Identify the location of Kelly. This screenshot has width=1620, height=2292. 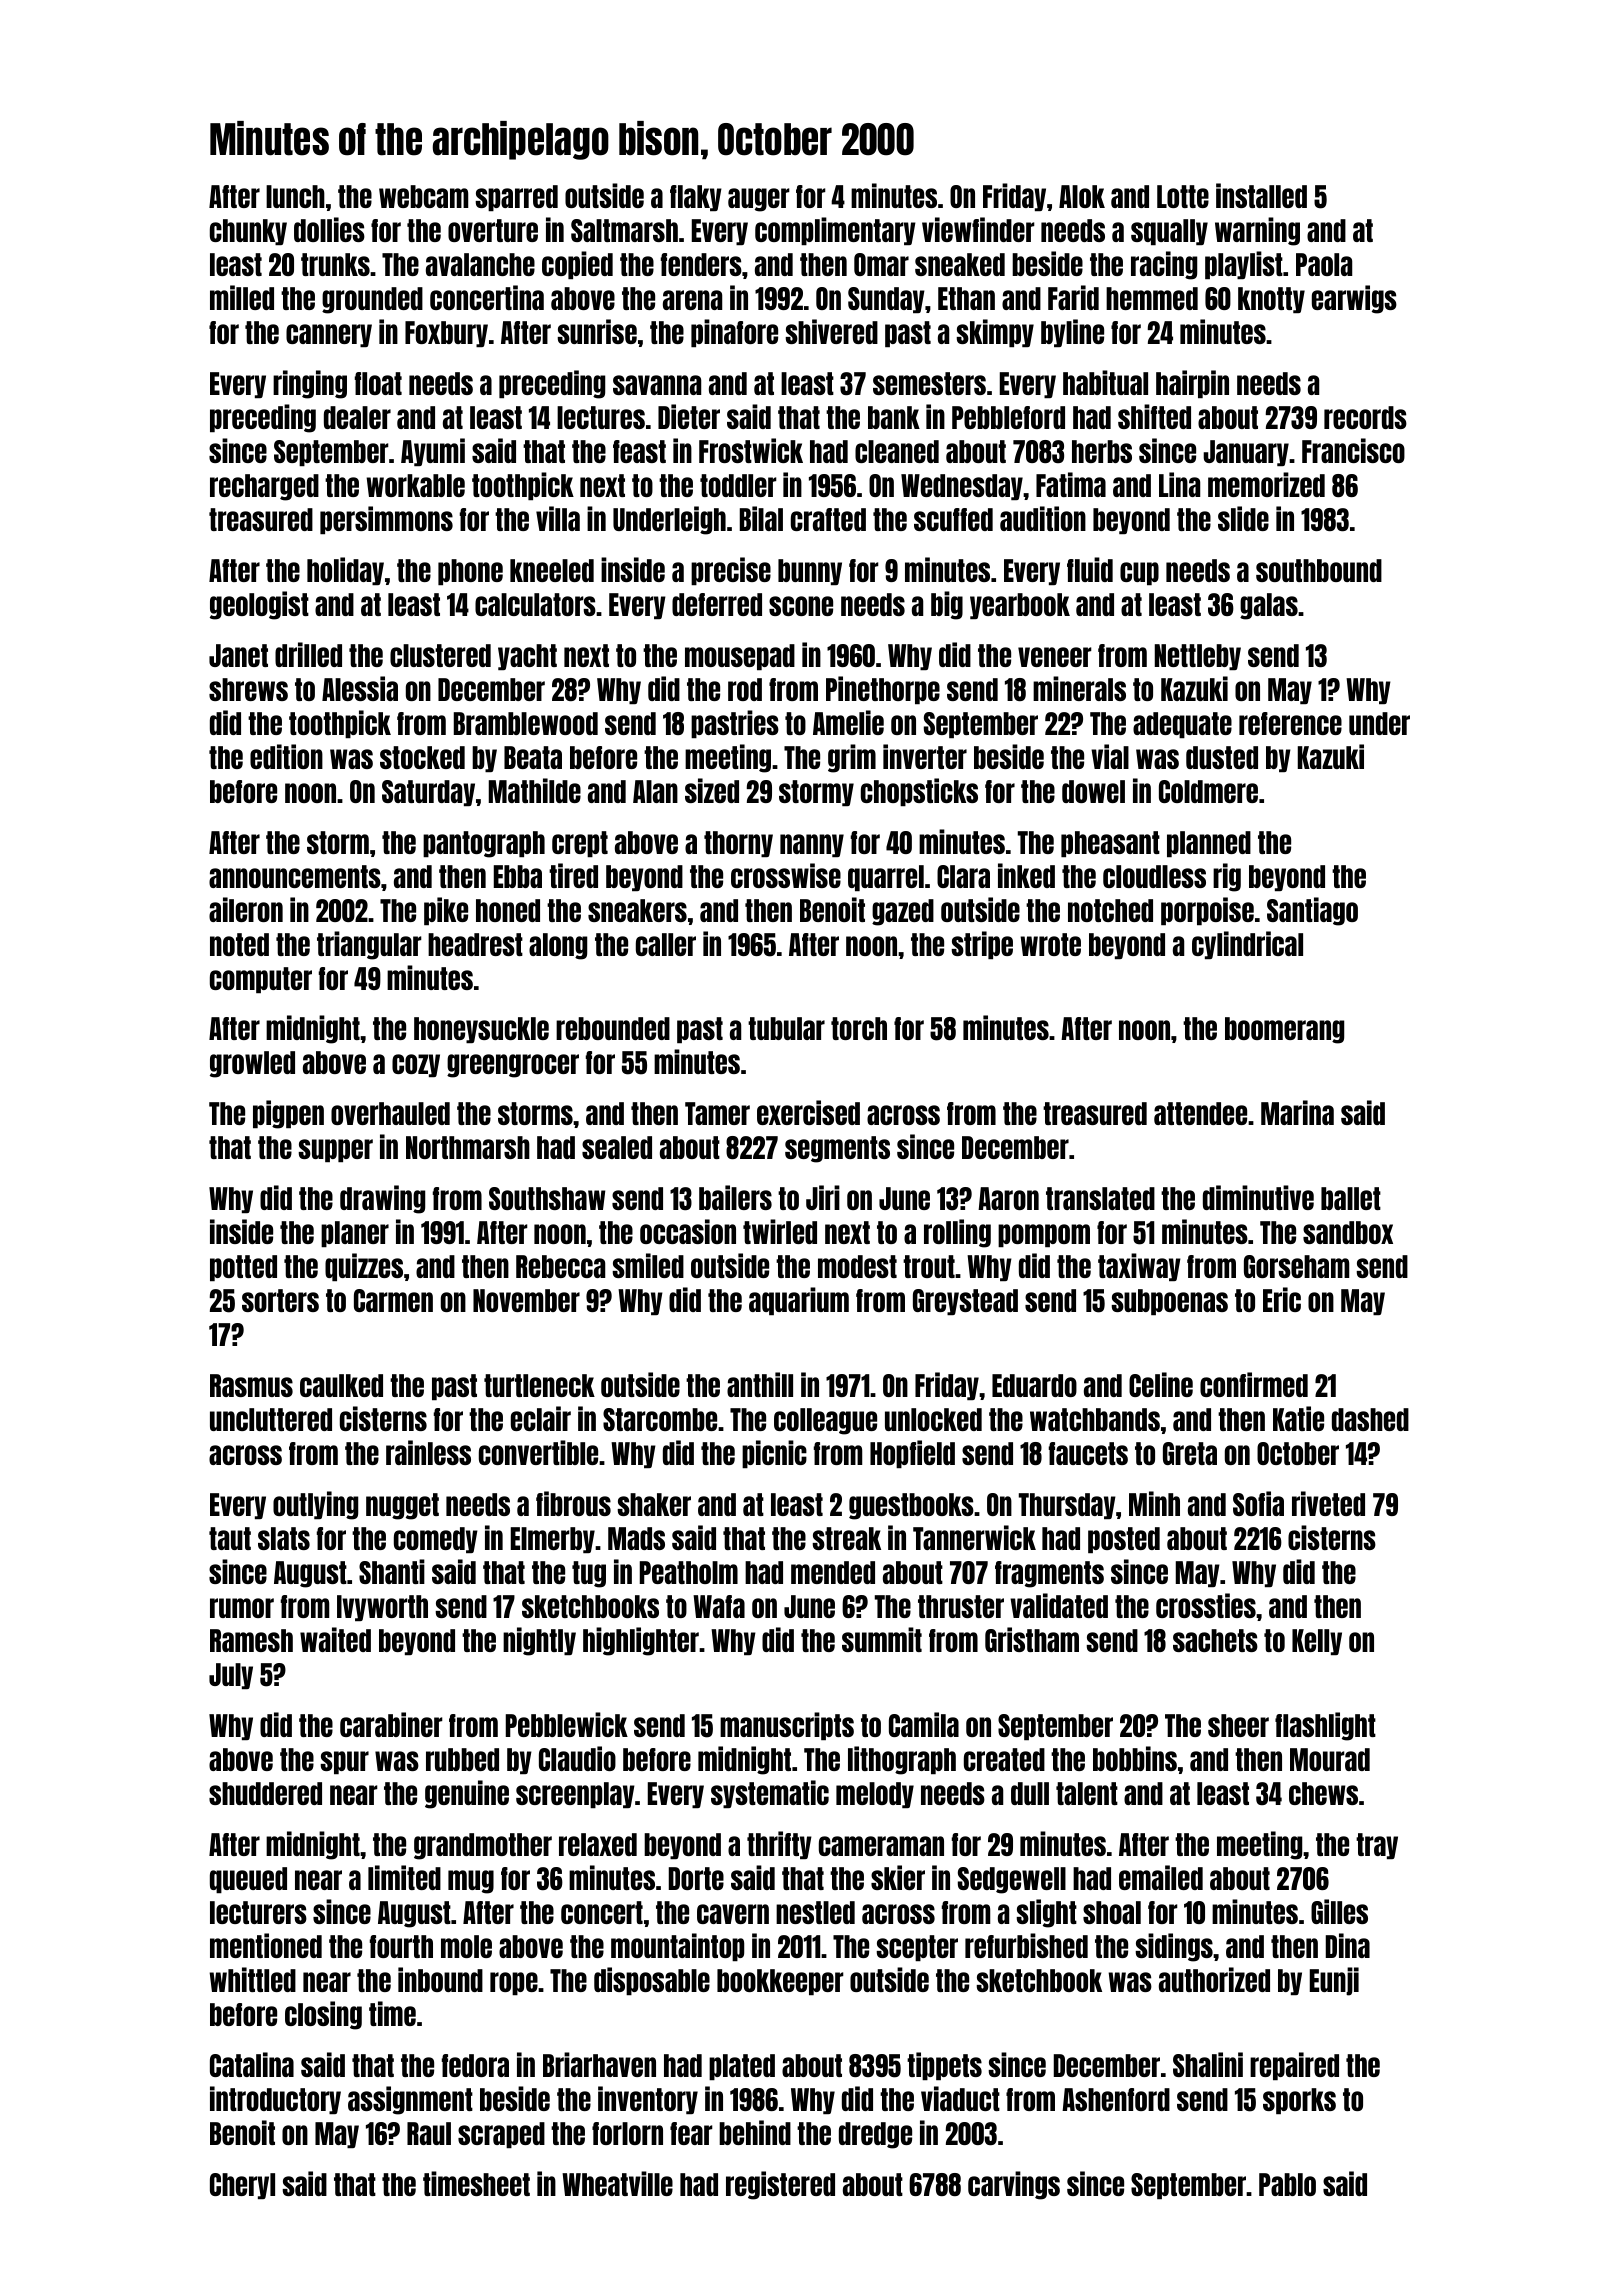
(1317, 1642).
